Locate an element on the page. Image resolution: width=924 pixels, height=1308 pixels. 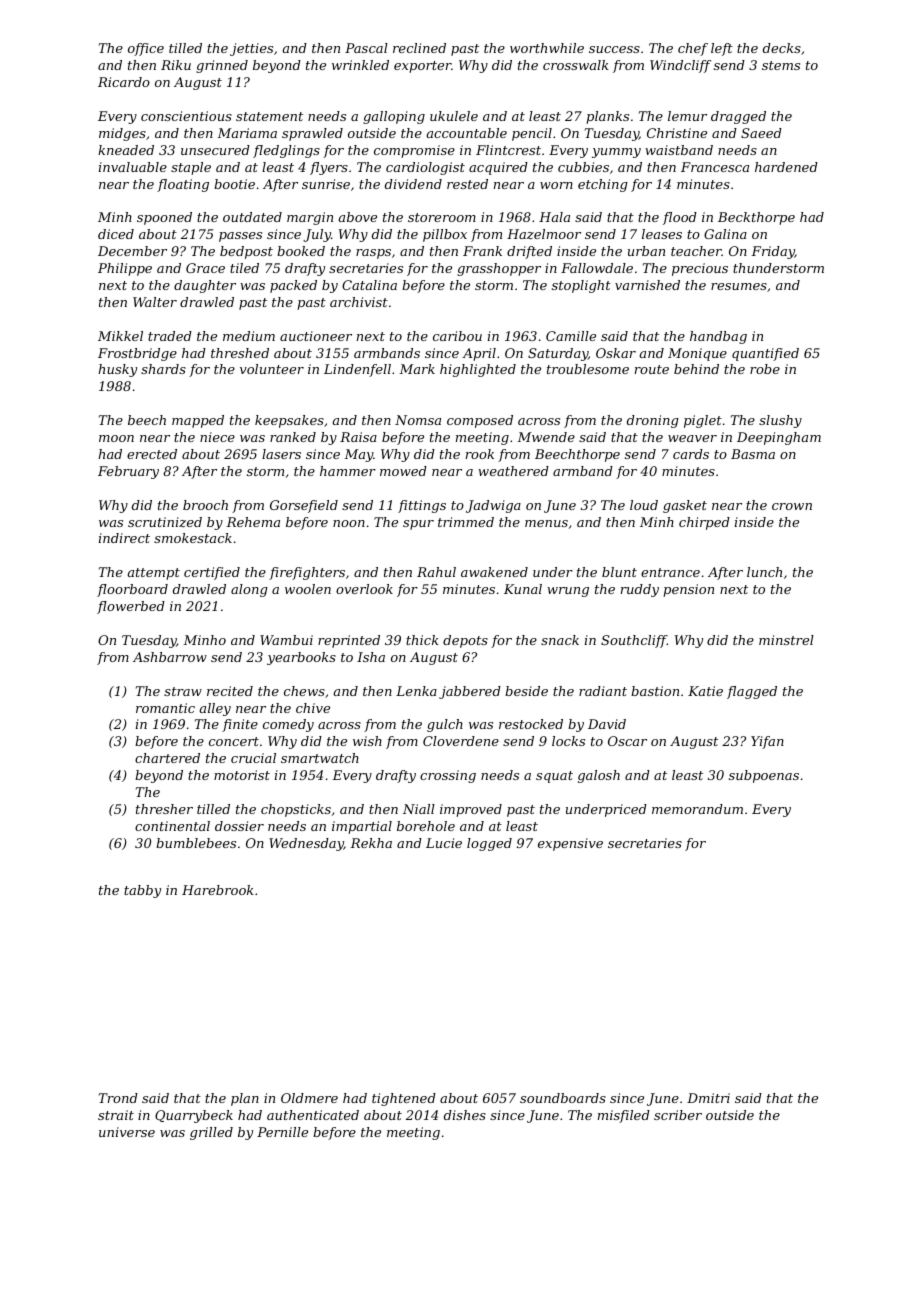
chopsticks is located at coordinates (296, 810).
